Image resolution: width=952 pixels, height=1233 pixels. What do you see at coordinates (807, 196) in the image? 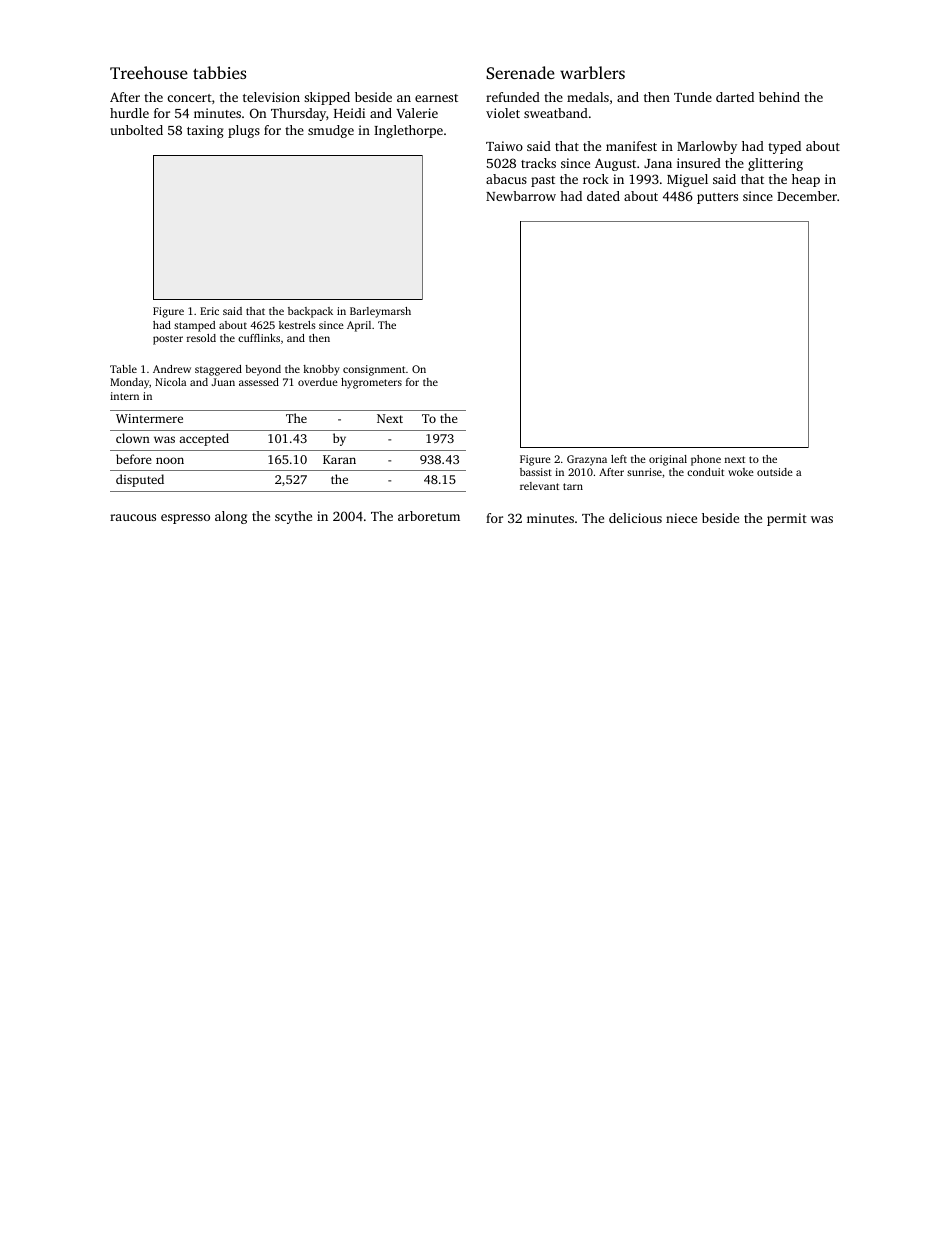
I see `December` at bounding box center [807, 196].
